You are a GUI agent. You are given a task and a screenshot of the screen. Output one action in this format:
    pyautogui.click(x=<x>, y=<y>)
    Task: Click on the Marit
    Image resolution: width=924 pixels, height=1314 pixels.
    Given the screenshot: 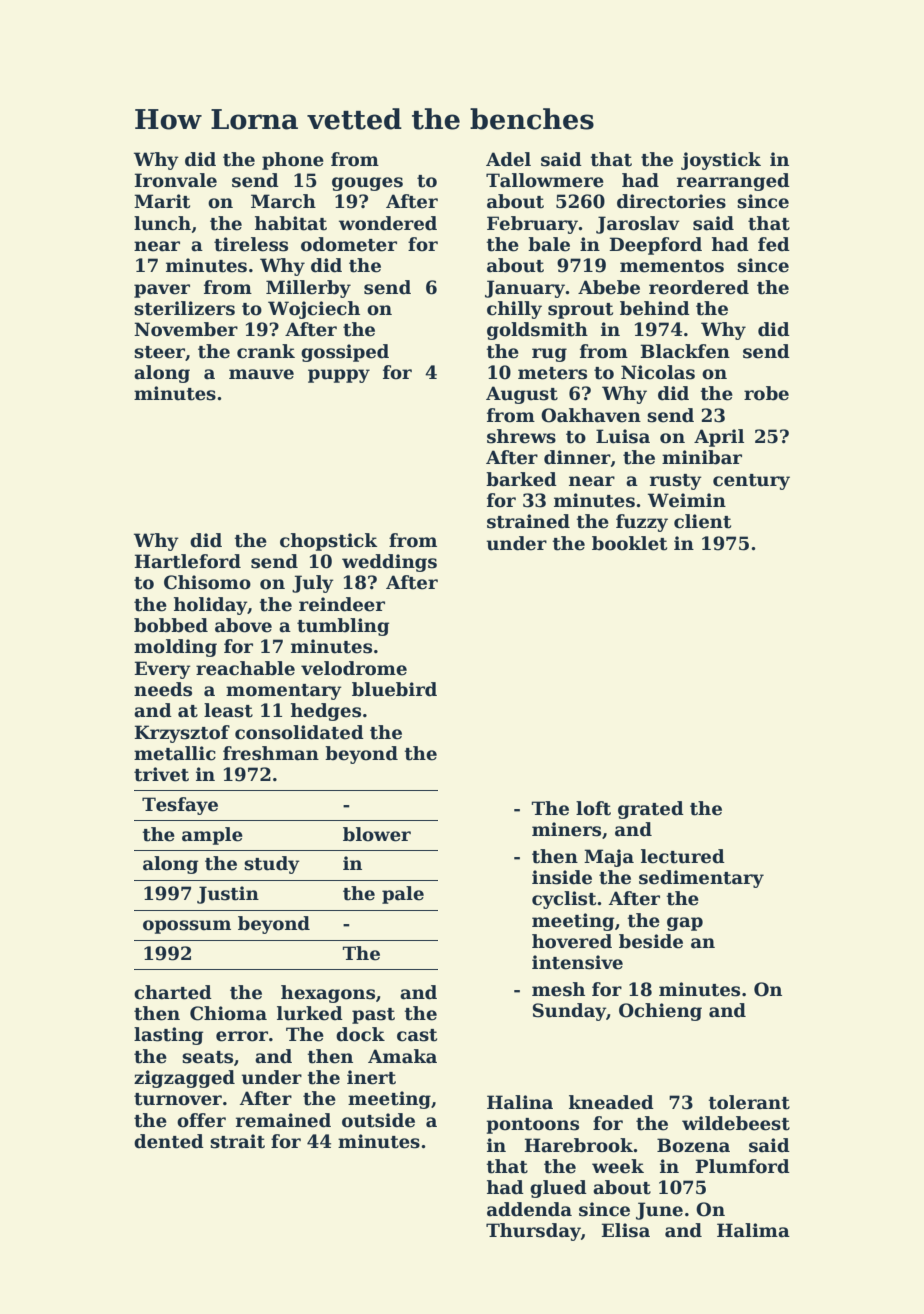 What is the action you would take?
    pyautogui.click(x=162, y=201)
